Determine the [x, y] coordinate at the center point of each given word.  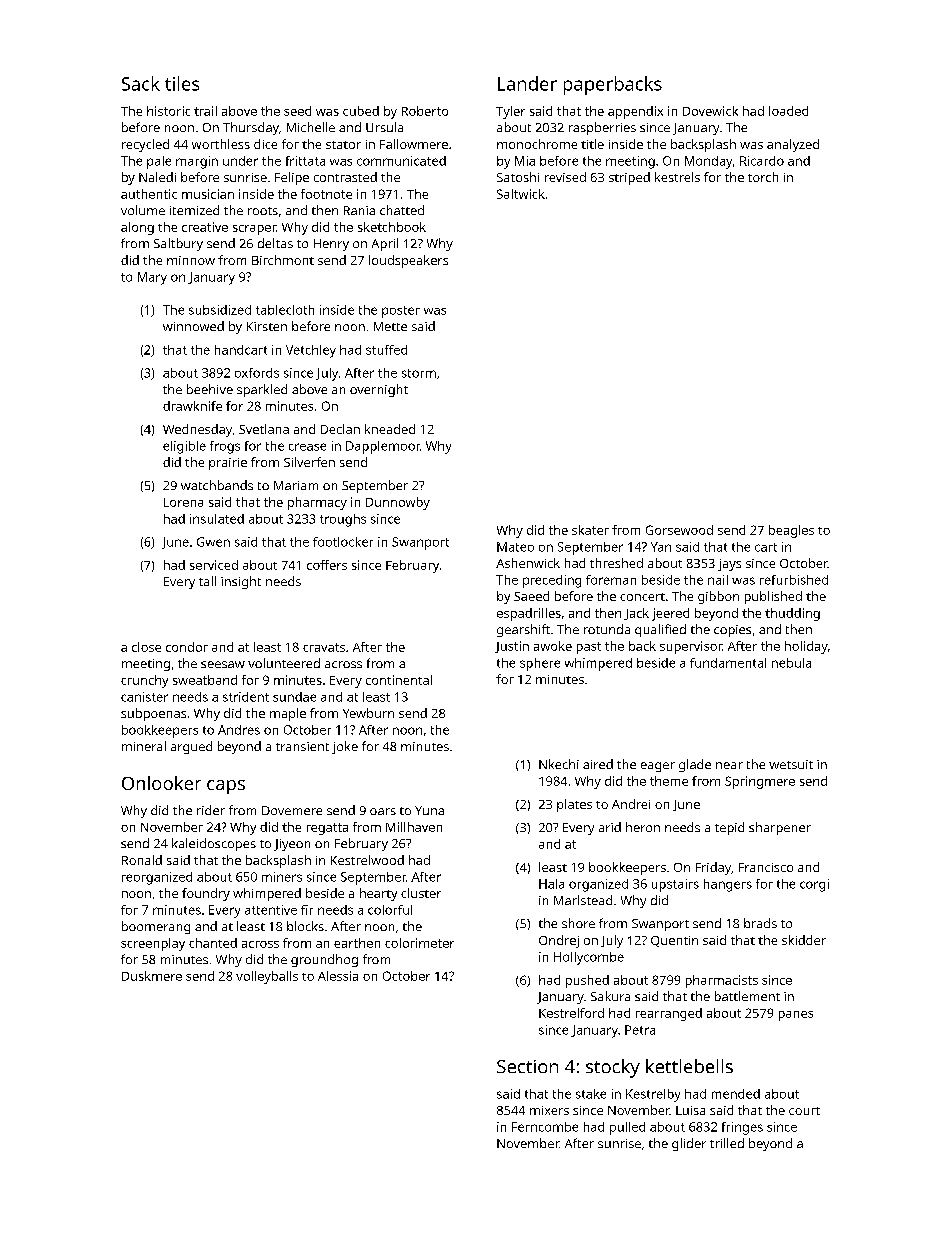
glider [689, 1144]
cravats [324, 647]
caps [226, 787]
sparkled [262, 390]
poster [401, 312]
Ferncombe [545, 1127]
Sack [141, 83]
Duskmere [152, 976]
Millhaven [414, 827]
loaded [788, 111]
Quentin [674, 941]
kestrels [677, 177]
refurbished [794, 580]
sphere [540, 664]
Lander [527, 83]
